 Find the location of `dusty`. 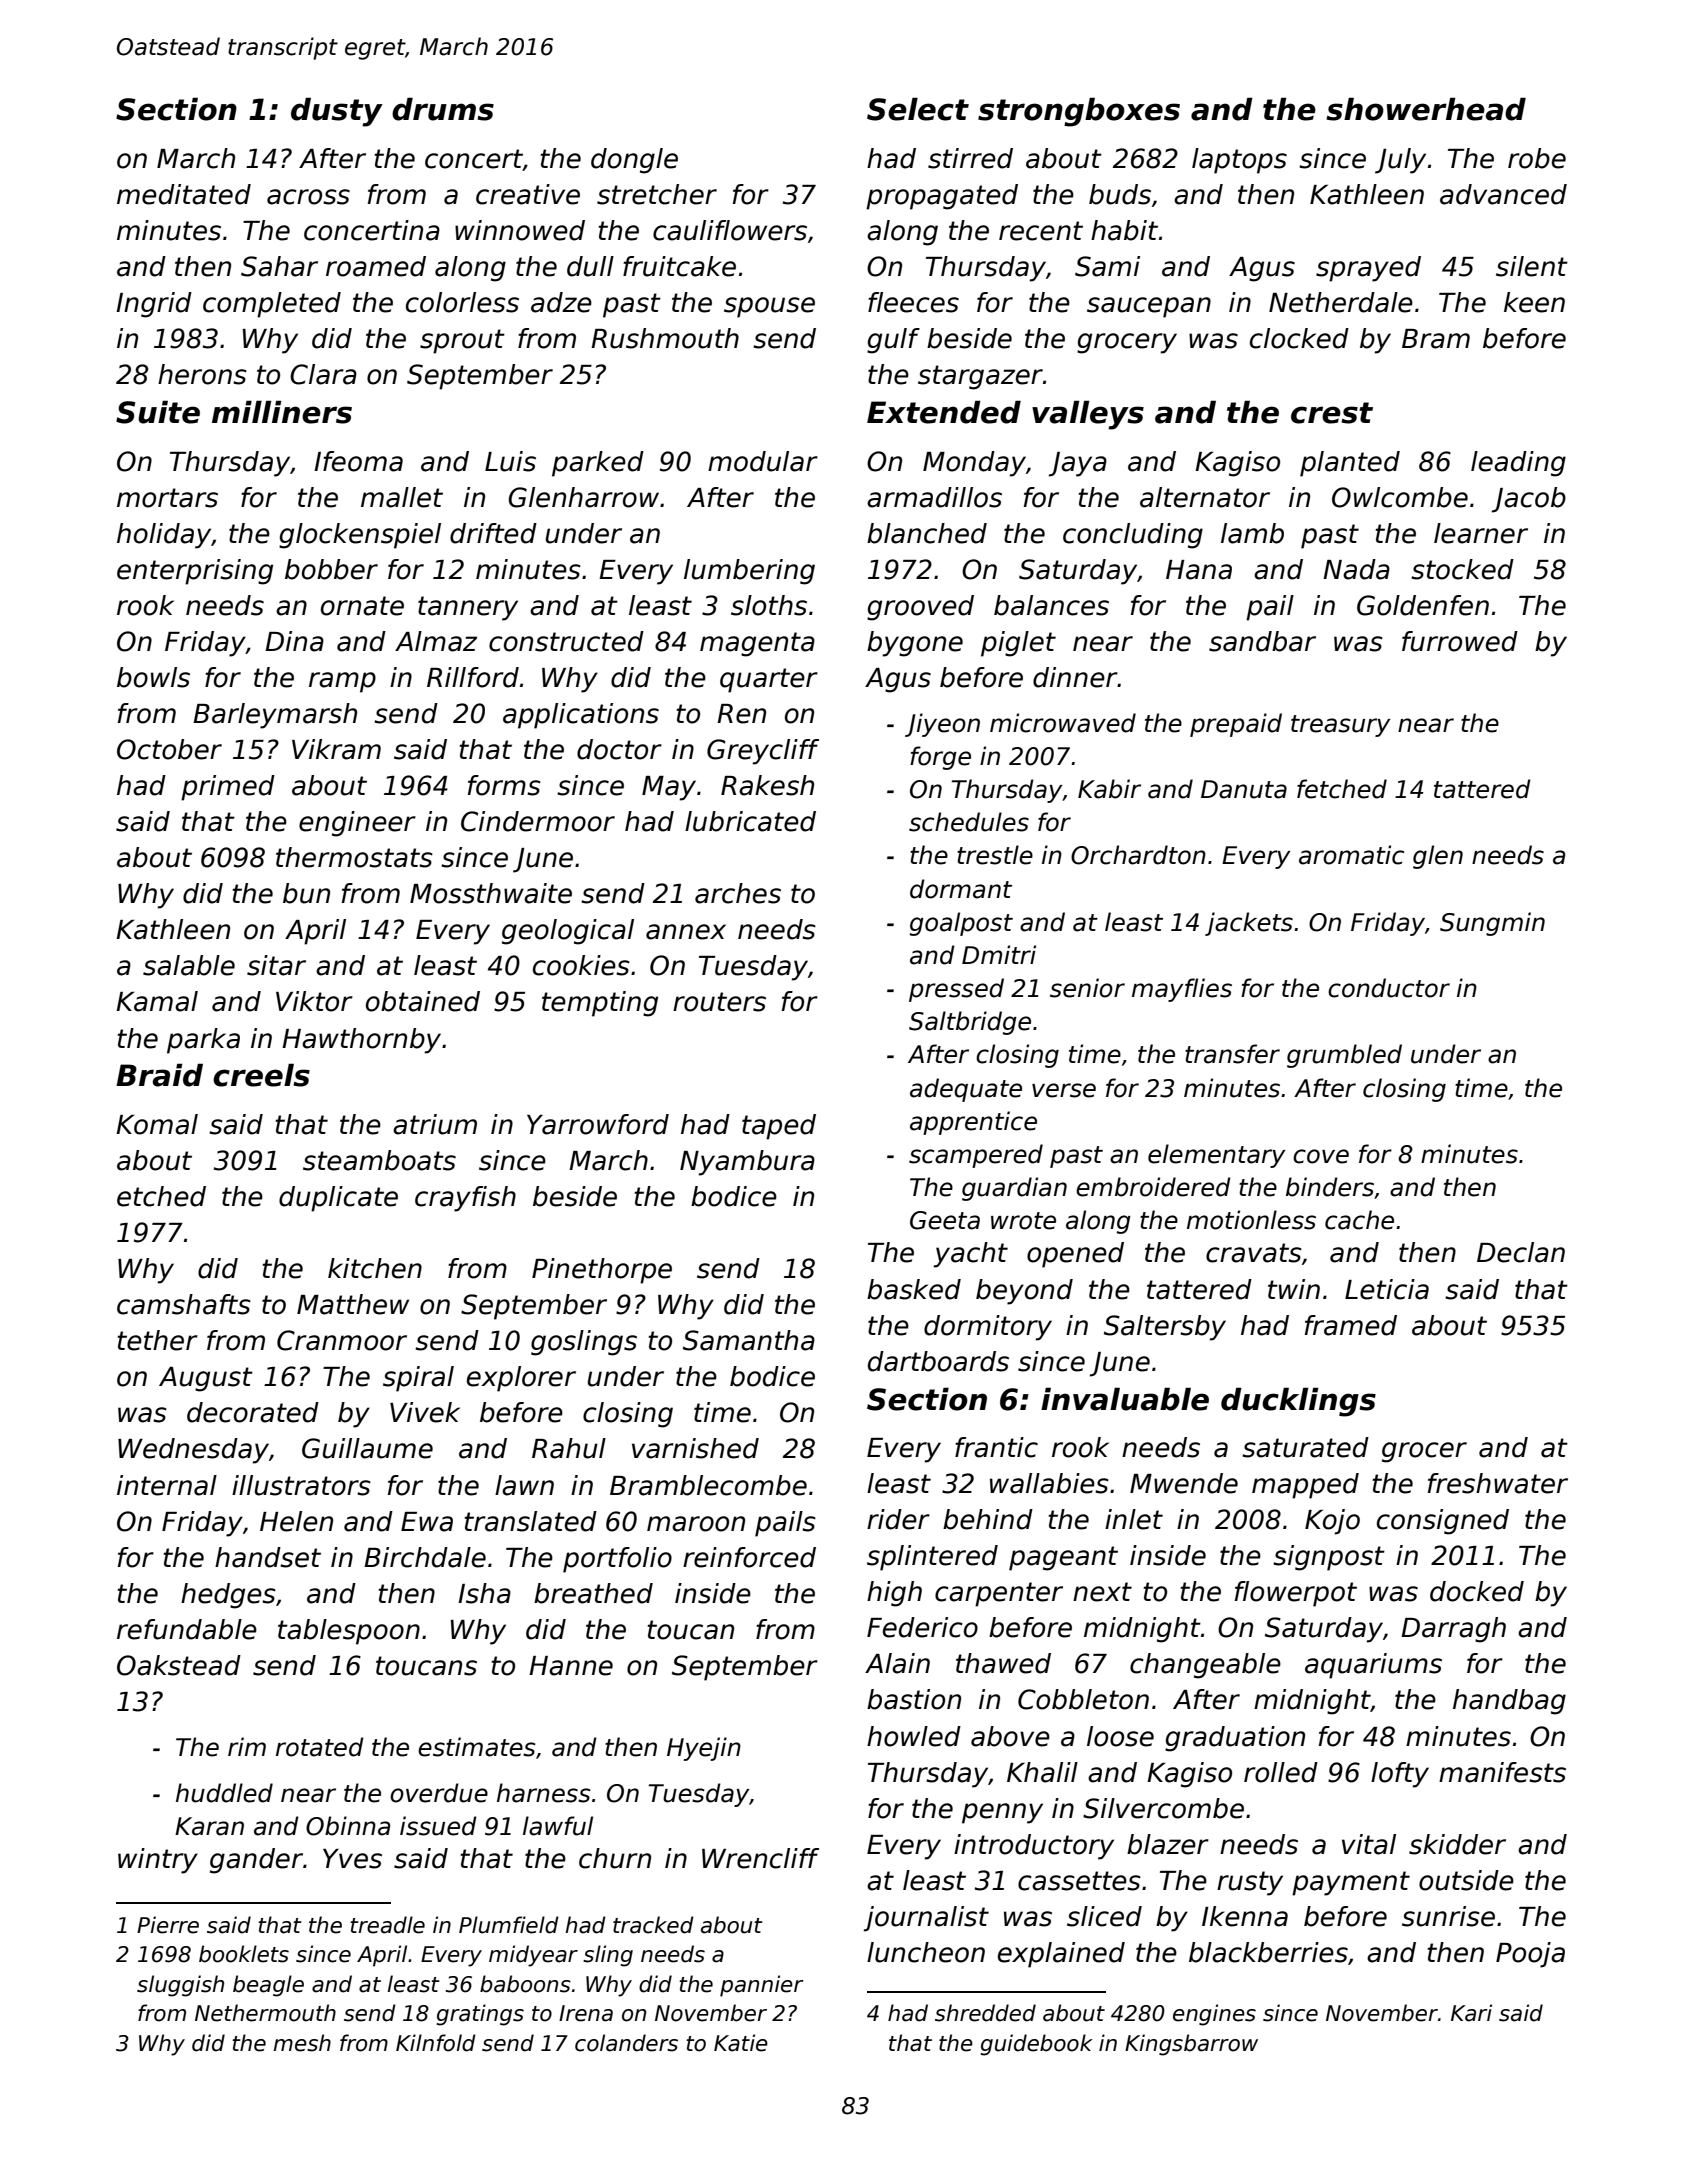

dusty is located at coordinates (337, 112).
